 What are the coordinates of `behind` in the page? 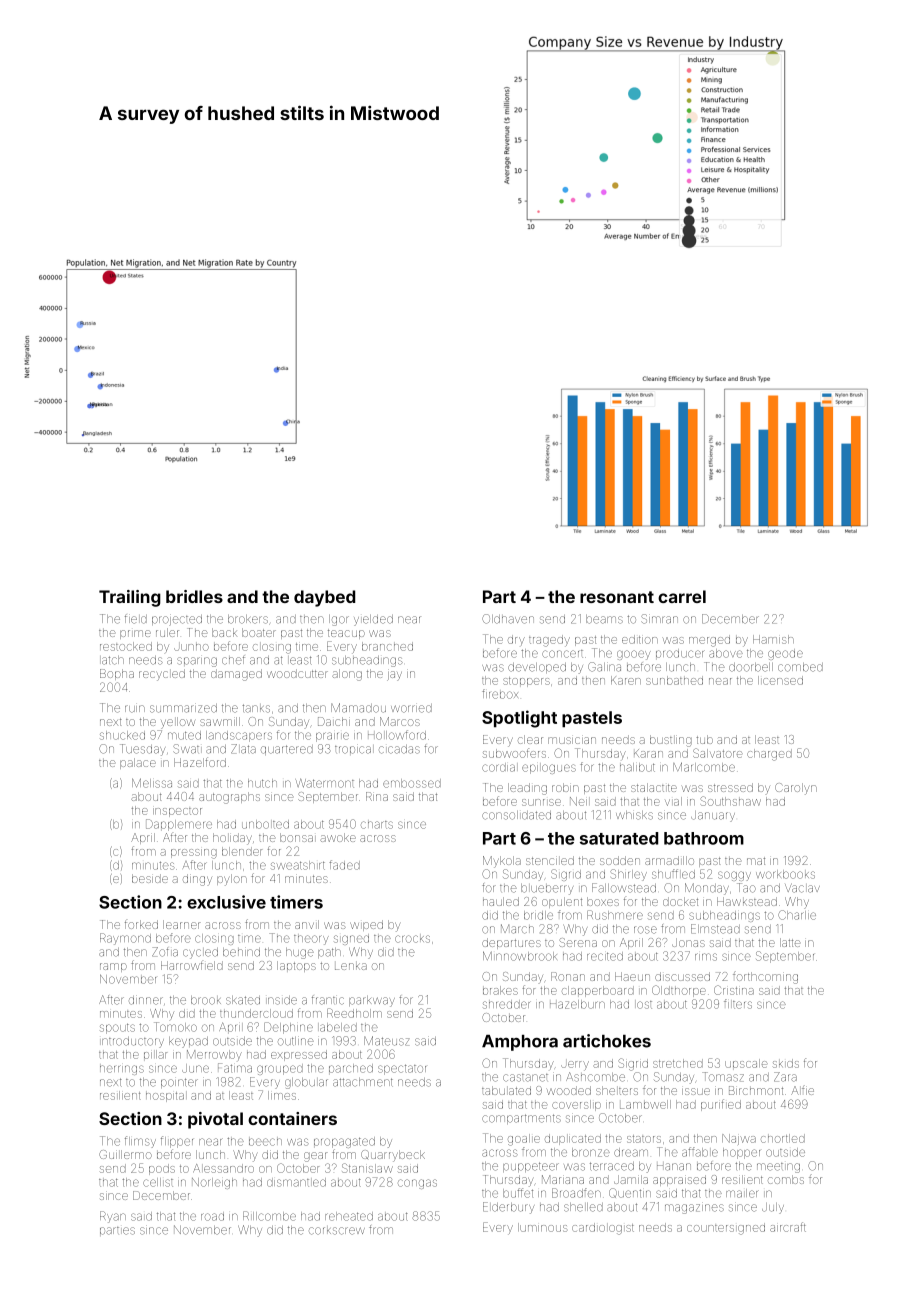 It's located at (241, 952).
